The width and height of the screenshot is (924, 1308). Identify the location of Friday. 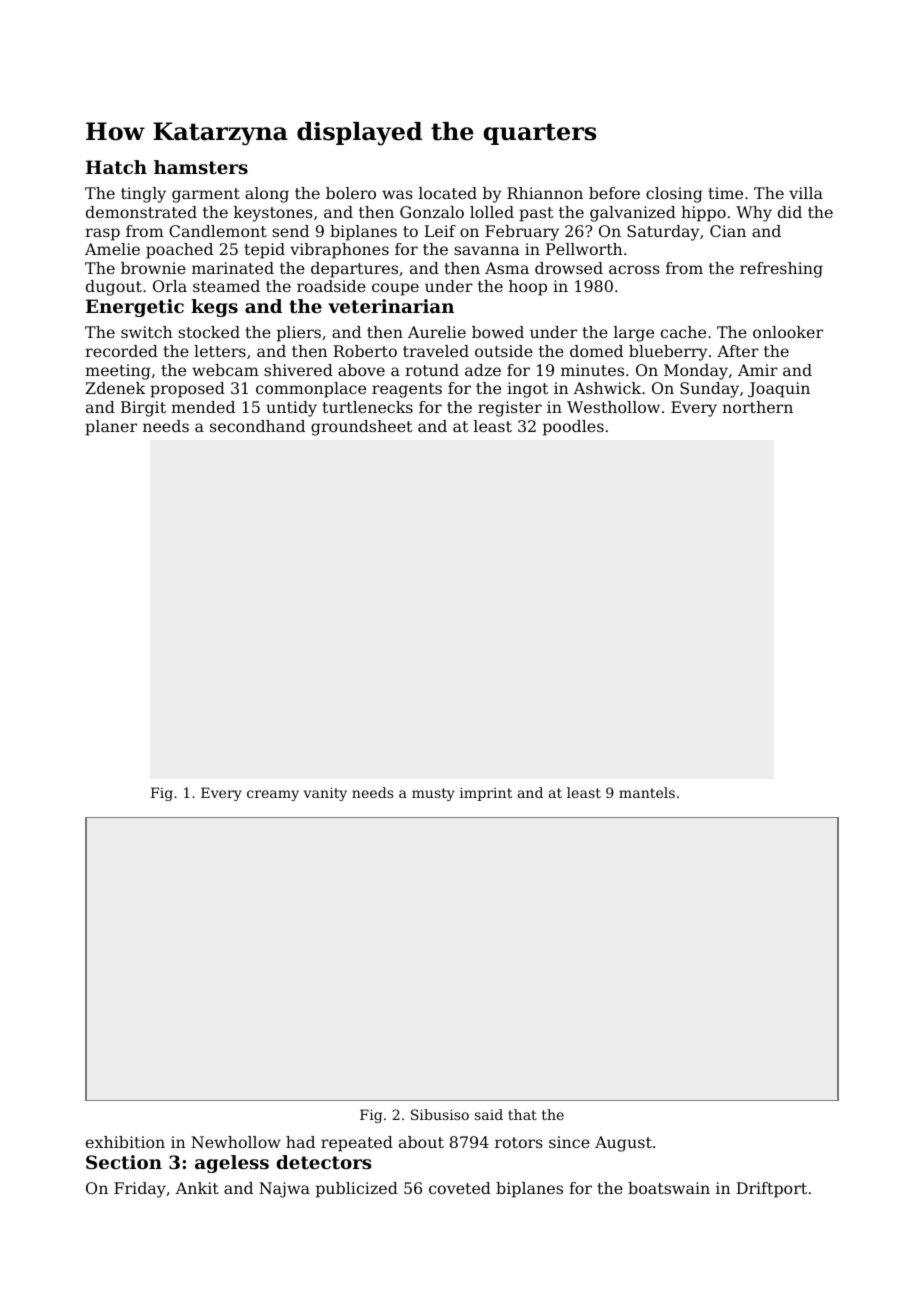
(140, 1190).
